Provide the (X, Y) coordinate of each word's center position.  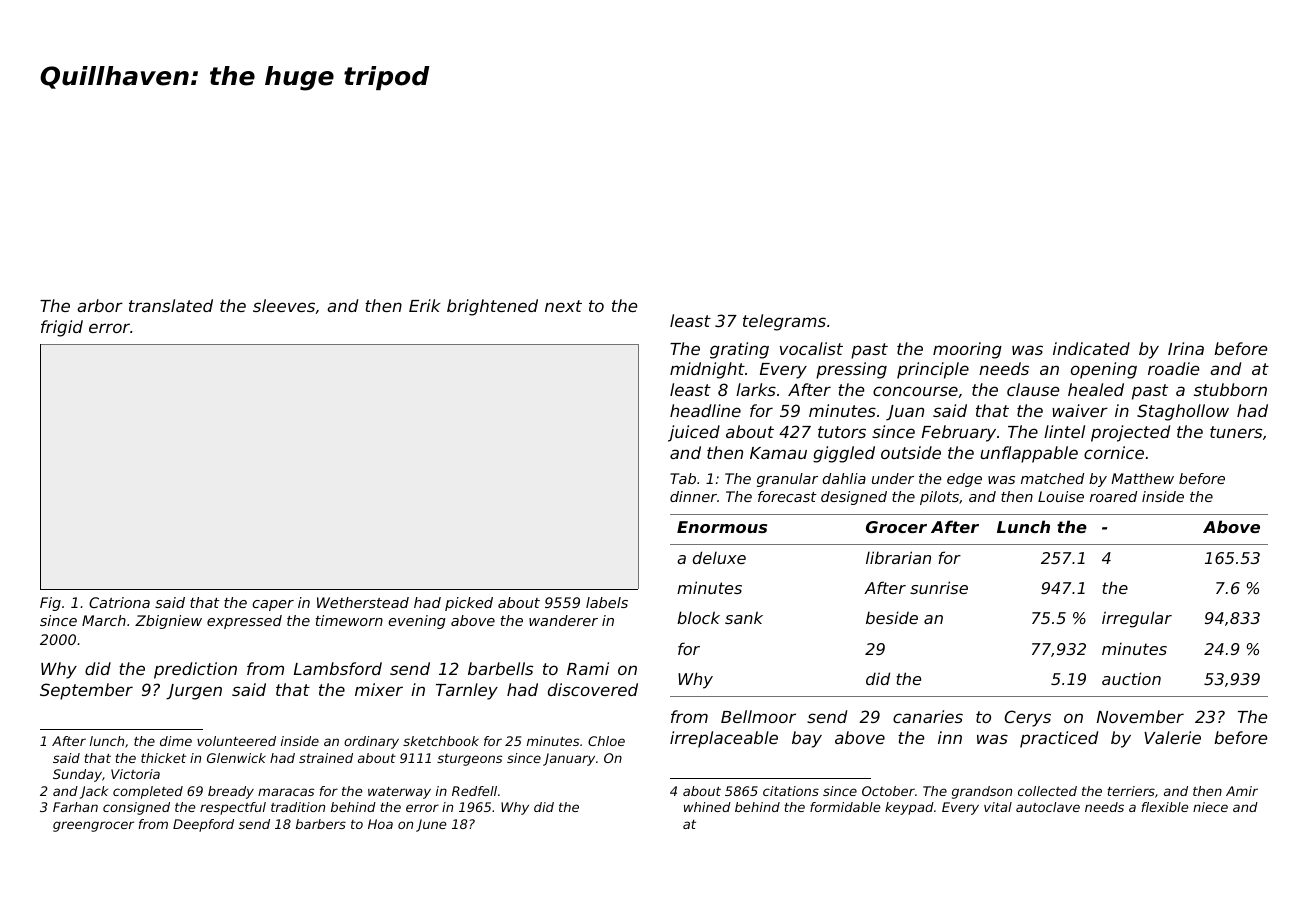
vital (998, 807)
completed (148, 792)
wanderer (563, 620)
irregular (1137, 619)
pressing (851, 370)
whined (707, 807)
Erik (424, 305)
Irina (1186, 348)
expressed (244, 622)
